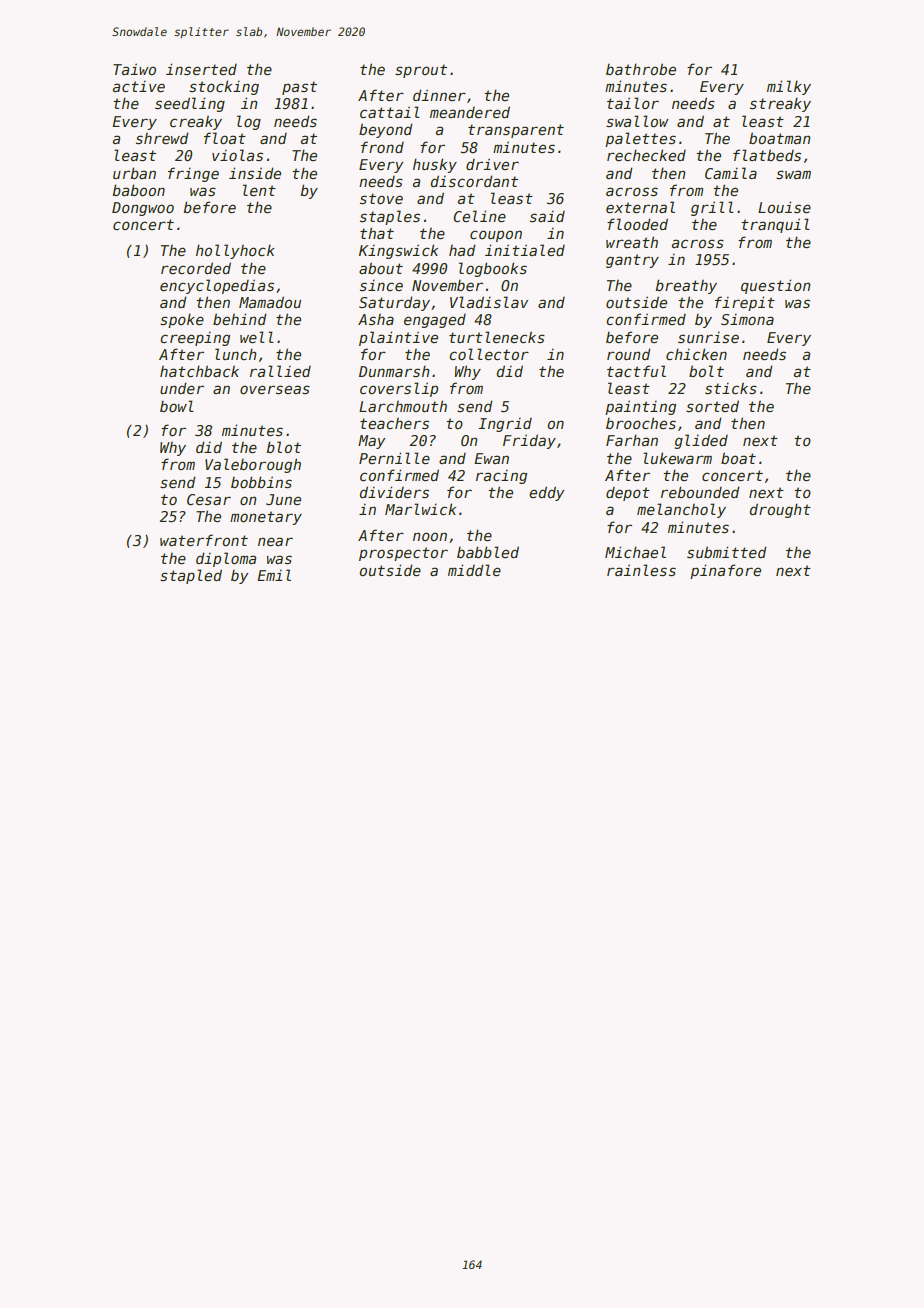 Image resolution: width=924 pixels, height=1308 pixels. Describe the element at coordinates (712, 208) in the screenshot. I see `grill` at that location.
